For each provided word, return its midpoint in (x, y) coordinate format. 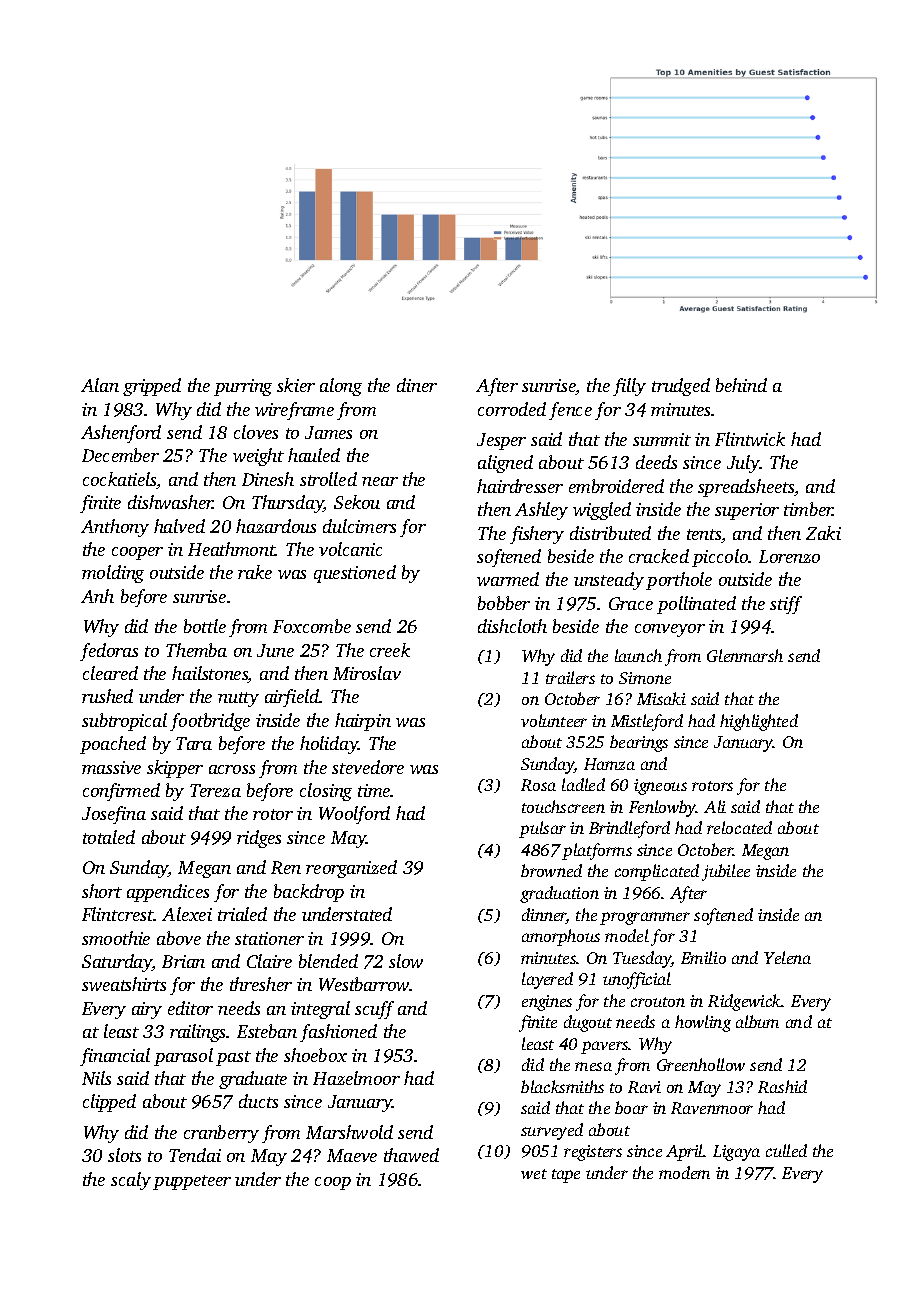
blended (328, 961)
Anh (97, 596)
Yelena (787, 957)
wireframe (294, 411)
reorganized (351, 869)
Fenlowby (662, 808)
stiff (786, 605)
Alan (100, 385)
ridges (259, 839)
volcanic (350, 549)
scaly (131, 1181)
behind (741, 385)
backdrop (309, 893)
